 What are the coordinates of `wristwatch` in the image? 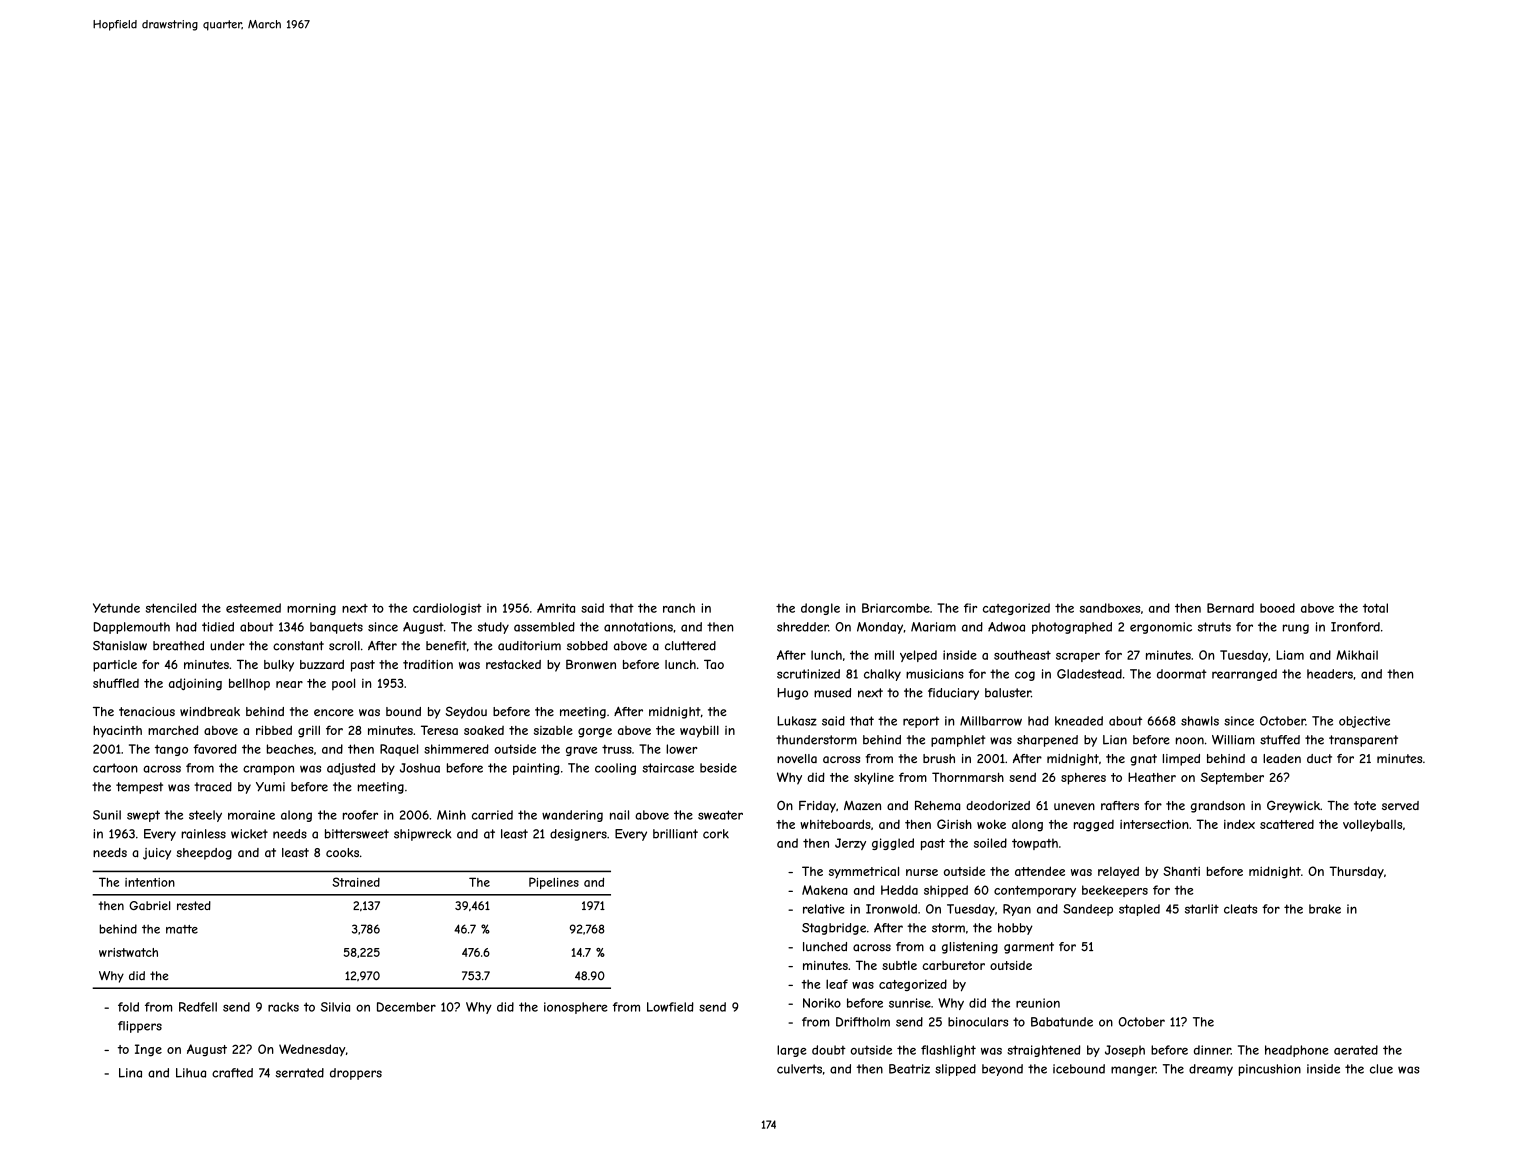 It's located at (128, 952).
